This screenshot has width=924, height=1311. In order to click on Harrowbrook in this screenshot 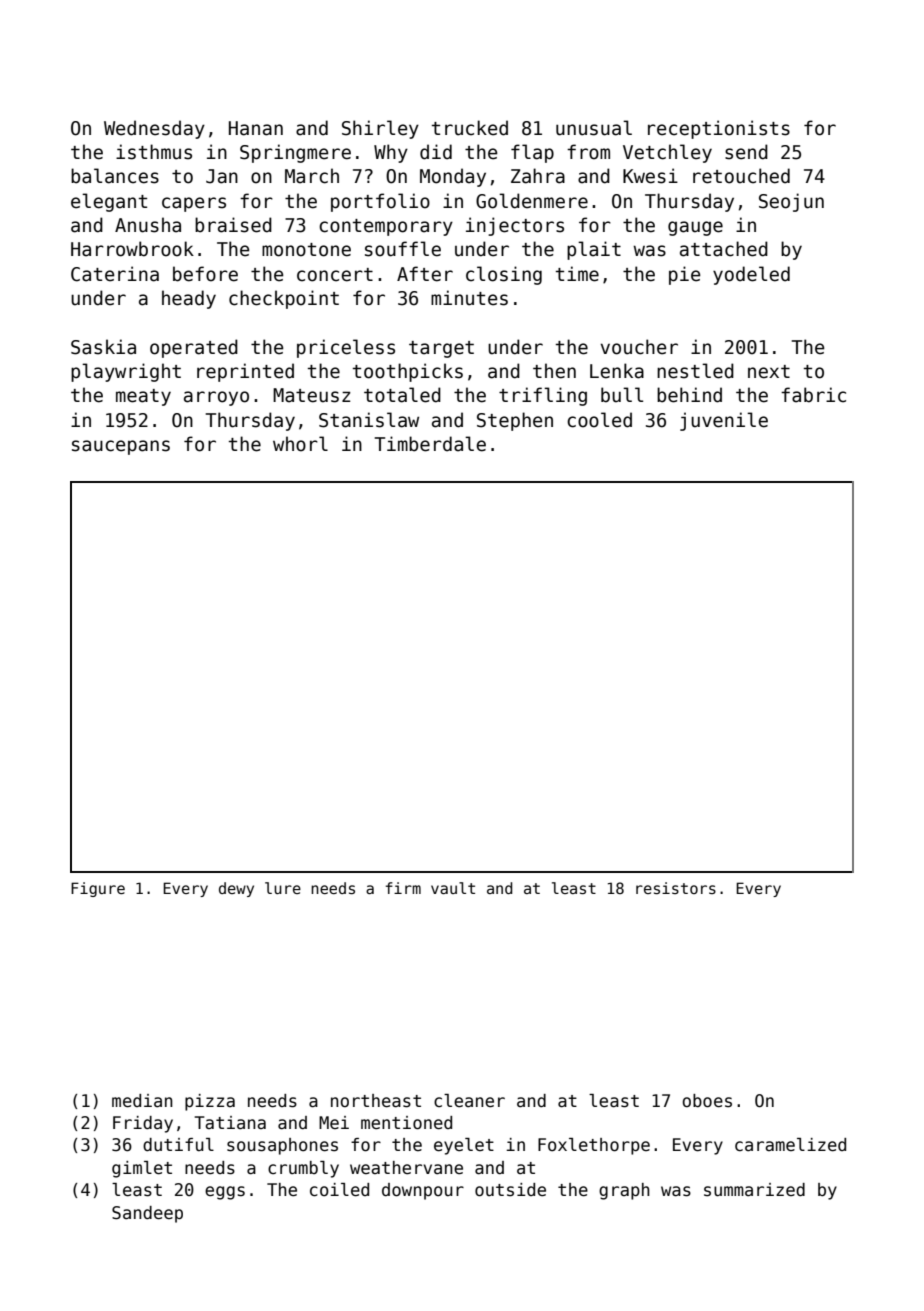, I will do `click(132, 249)`.
